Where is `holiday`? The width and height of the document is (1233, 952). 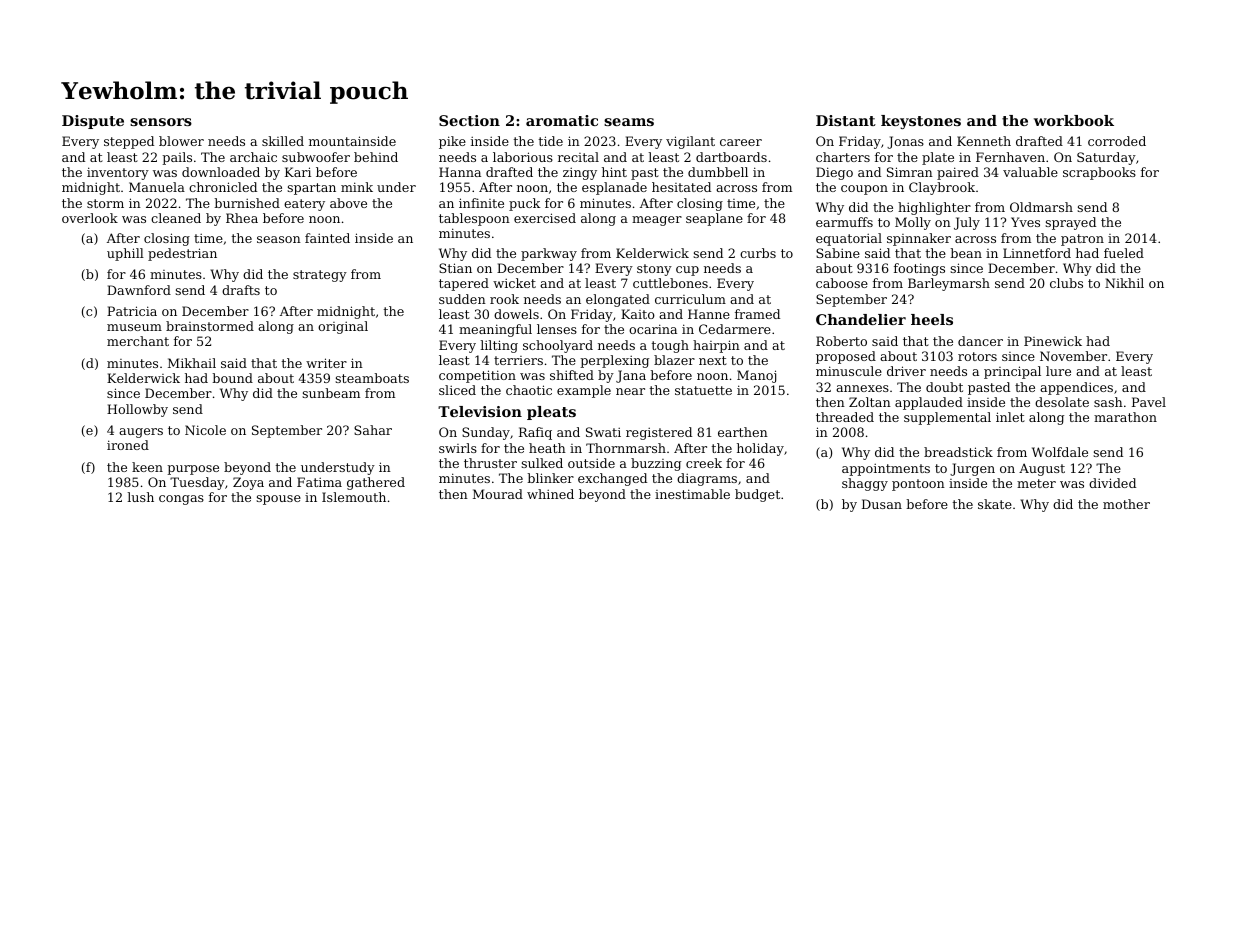
holiday is located at coordinates (760, 449).
